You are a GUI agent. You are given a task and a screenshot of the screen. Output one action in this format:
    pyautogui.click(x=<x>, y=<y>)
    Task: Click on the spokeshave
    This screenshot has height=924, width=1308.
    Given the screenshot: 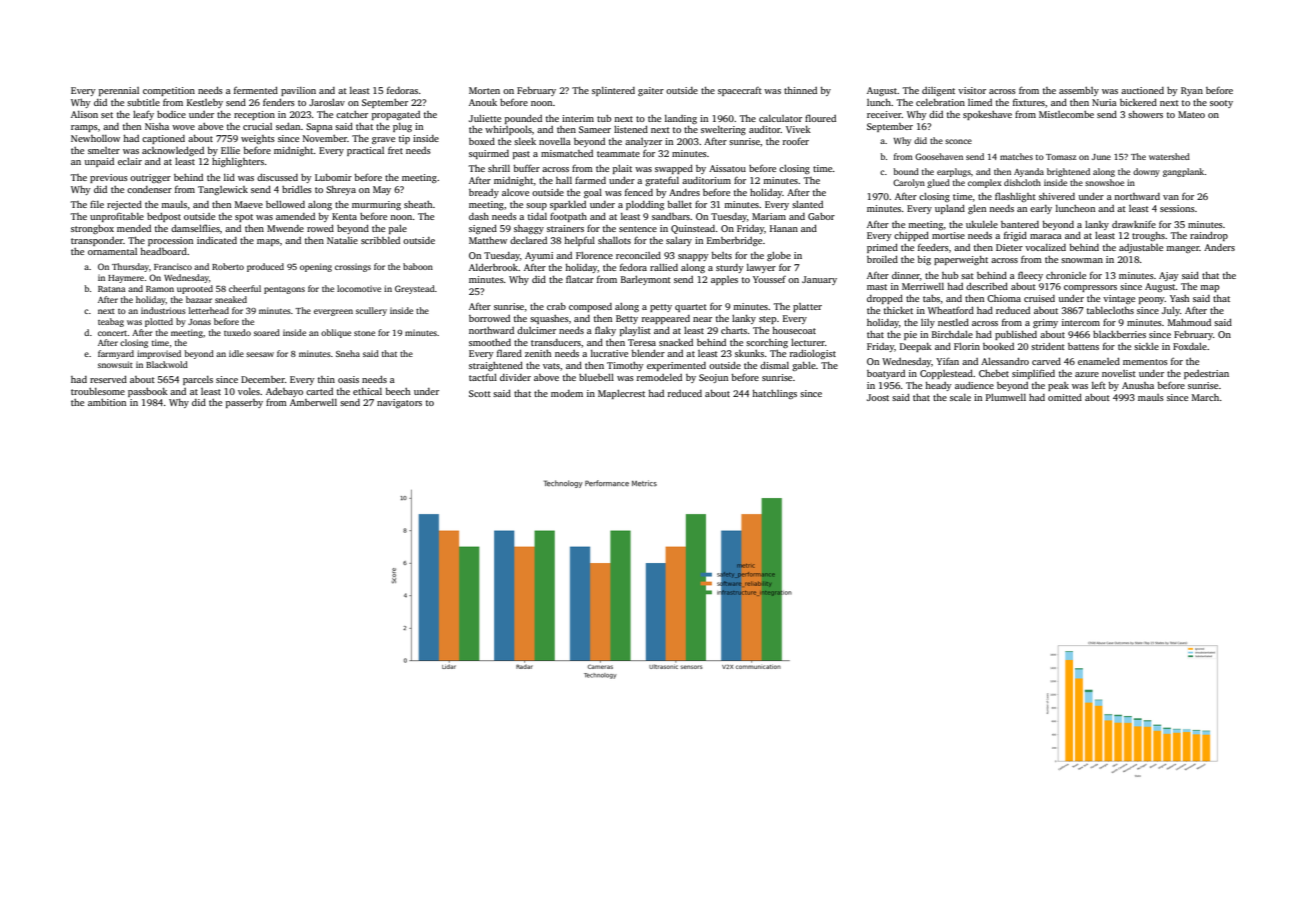 What is the action you would take?
    pyautogui.click(x=987, y=115)
